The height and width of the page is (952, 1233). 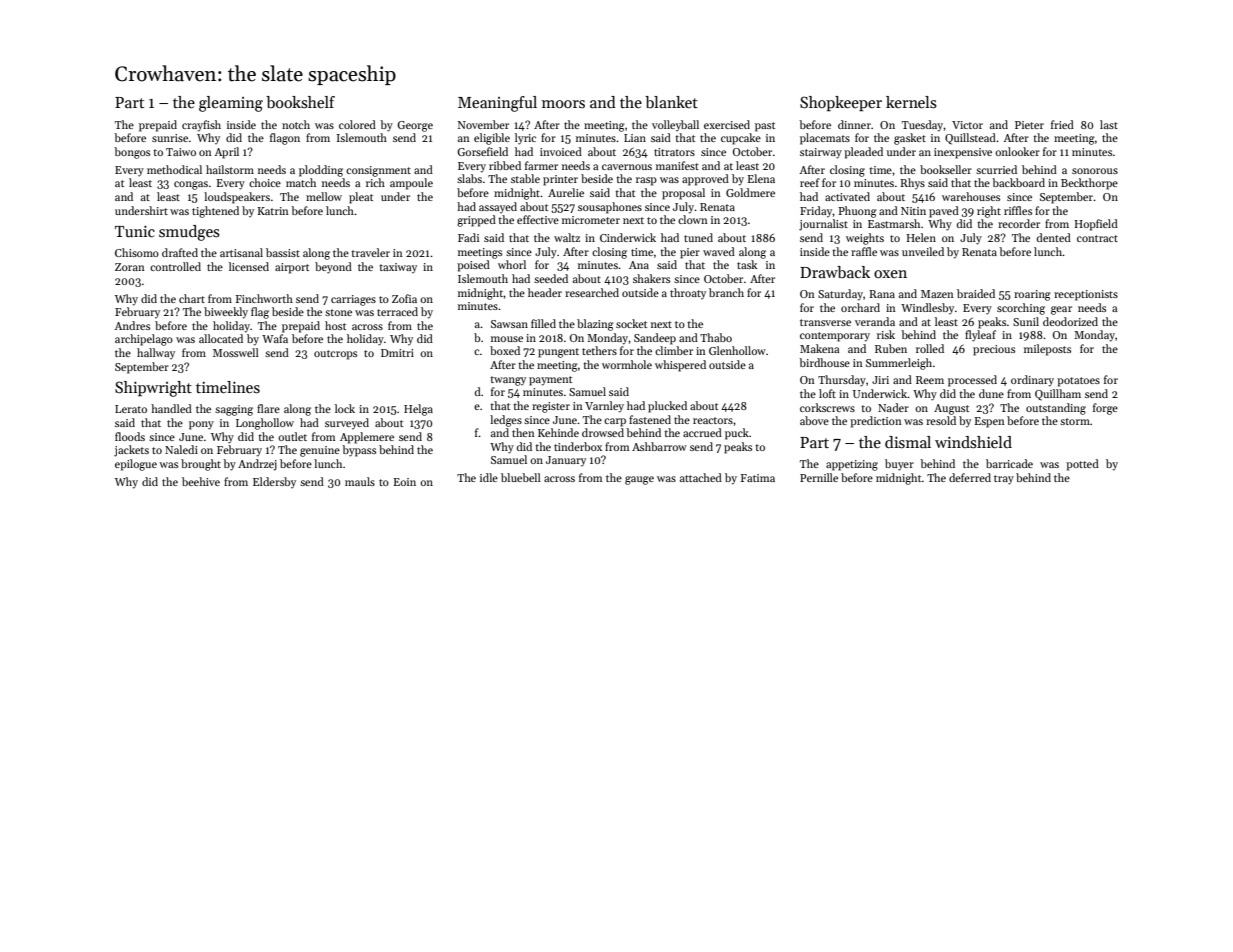 What do you see at coordinates (201, 425) in the page?
I see `pony` at bounding box center [201, 425].
